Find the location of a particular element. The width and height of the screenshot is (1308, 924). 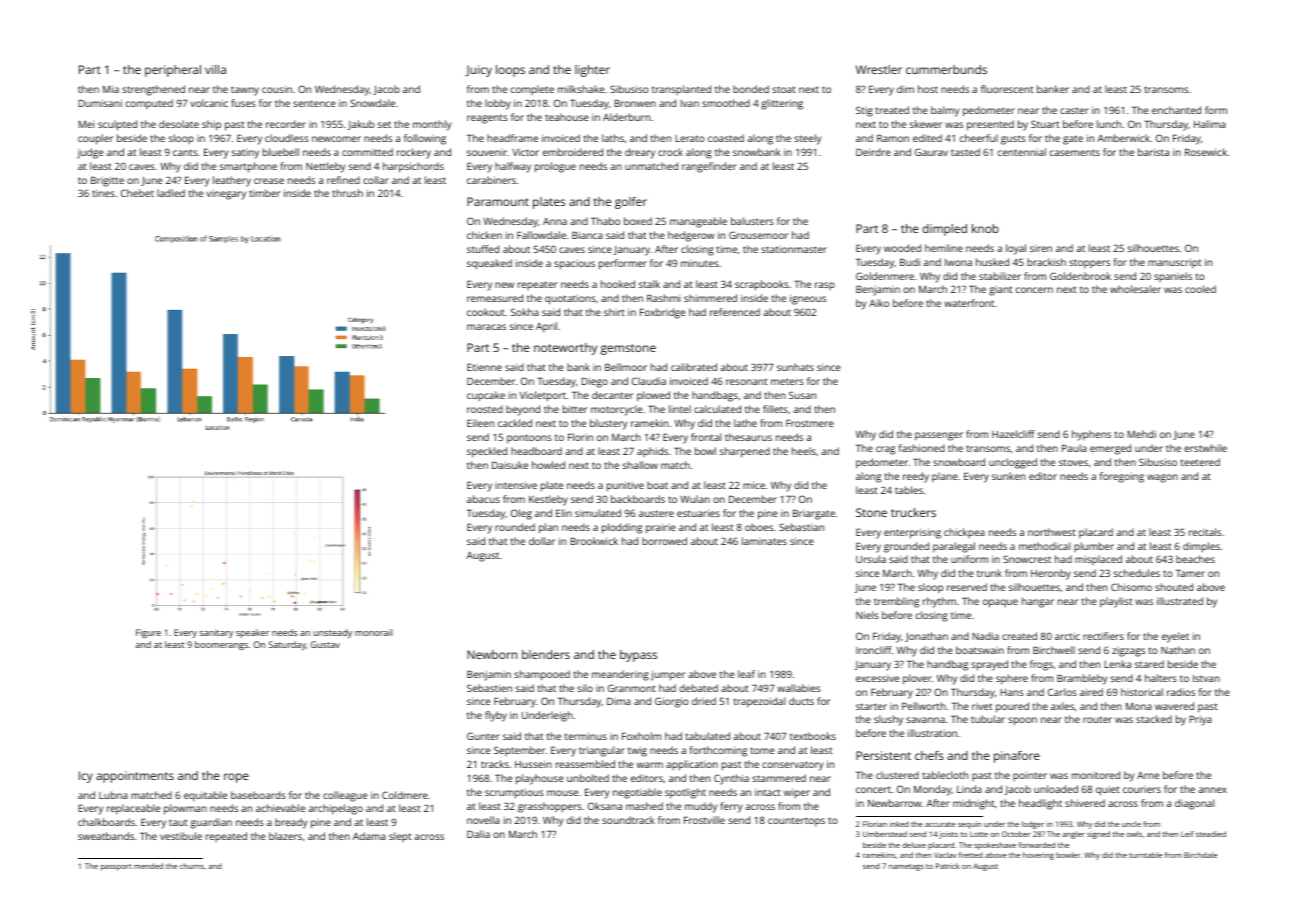

wholesaler is located at coordinates (1135, 289).
